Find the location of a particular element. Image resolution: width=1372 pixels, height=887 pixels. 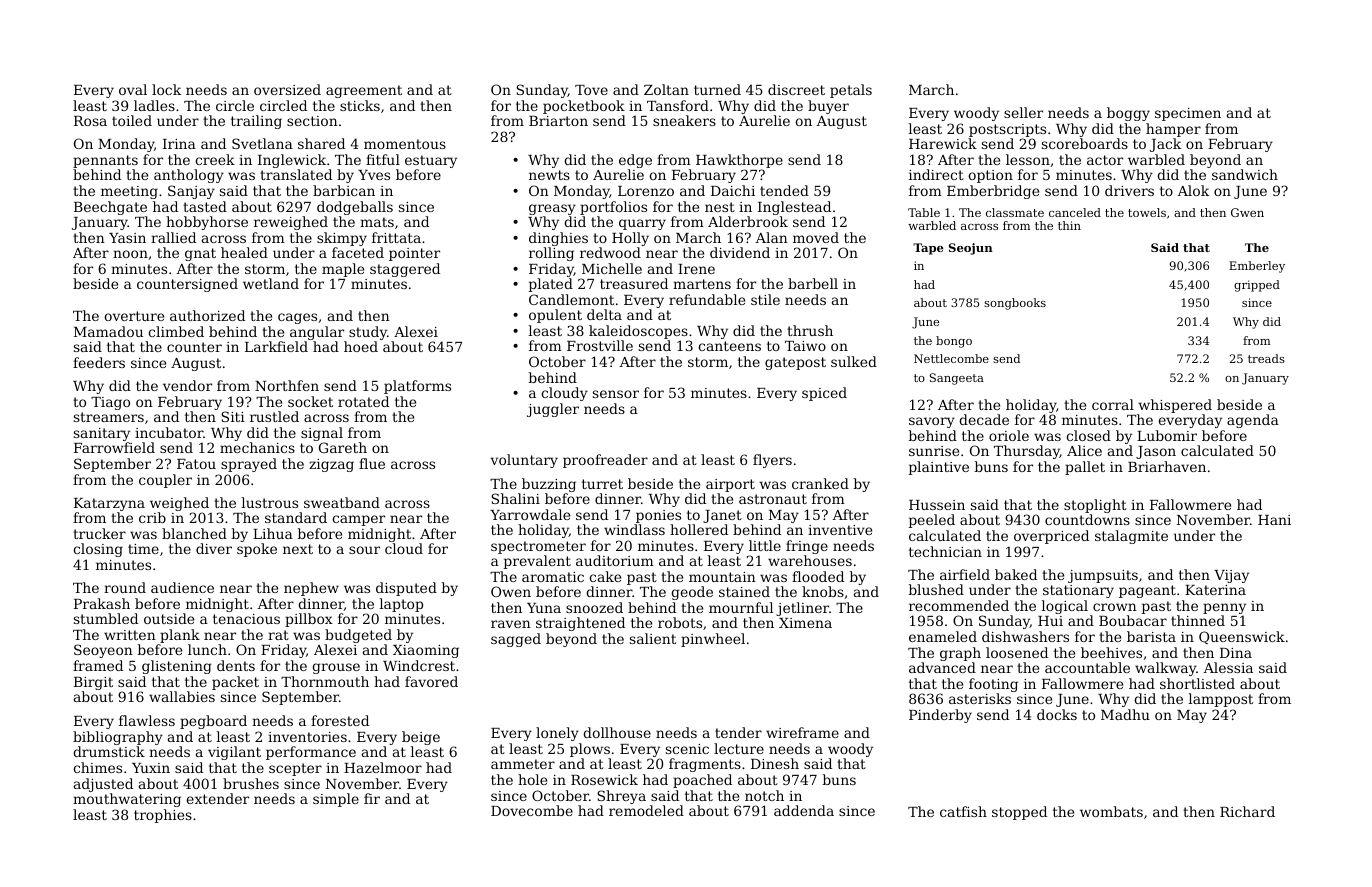

hoed is located at coordinates (361, 346).
